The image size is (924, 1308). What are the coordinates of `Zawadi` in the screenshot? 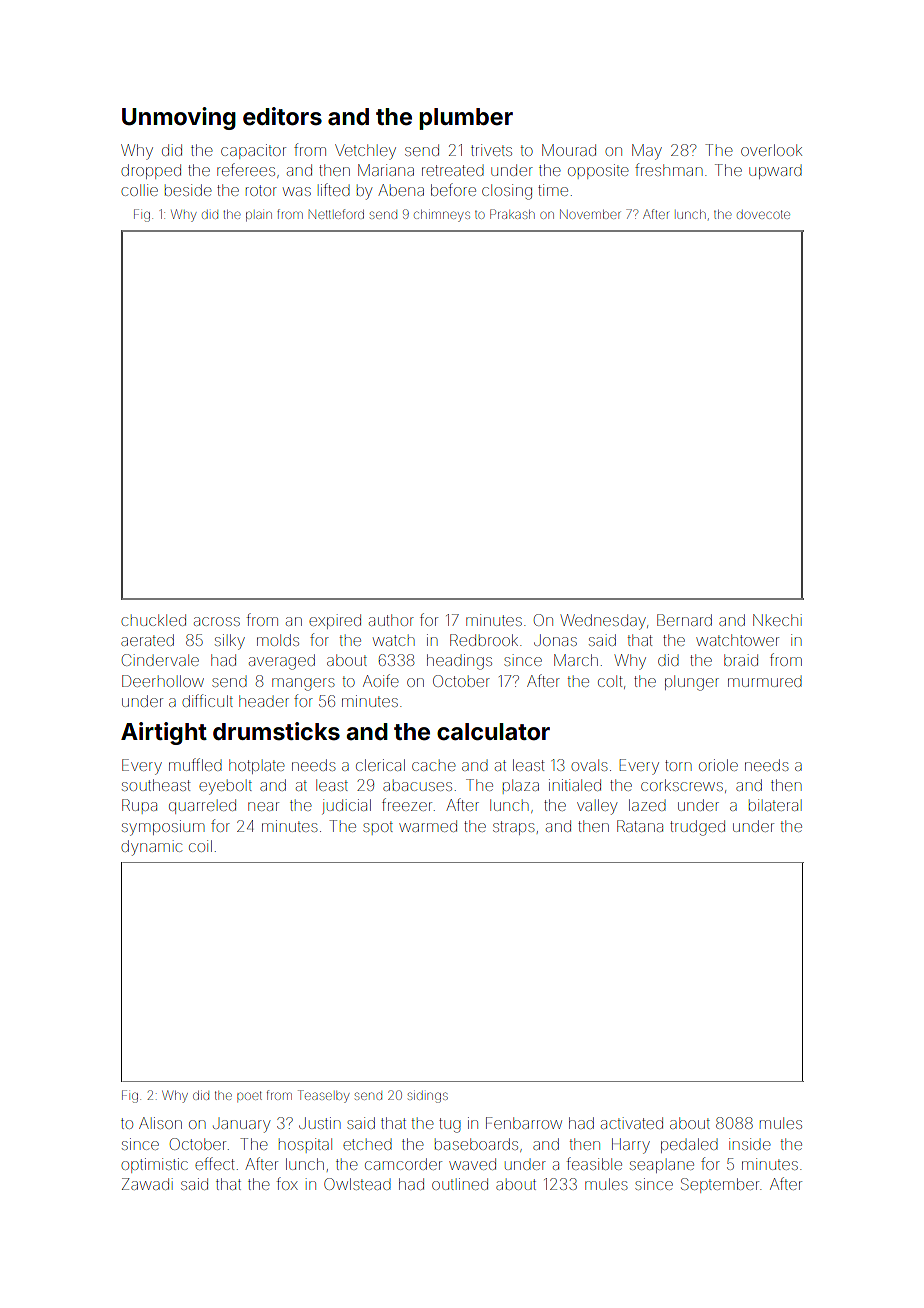 It's located at (147, 1184).
